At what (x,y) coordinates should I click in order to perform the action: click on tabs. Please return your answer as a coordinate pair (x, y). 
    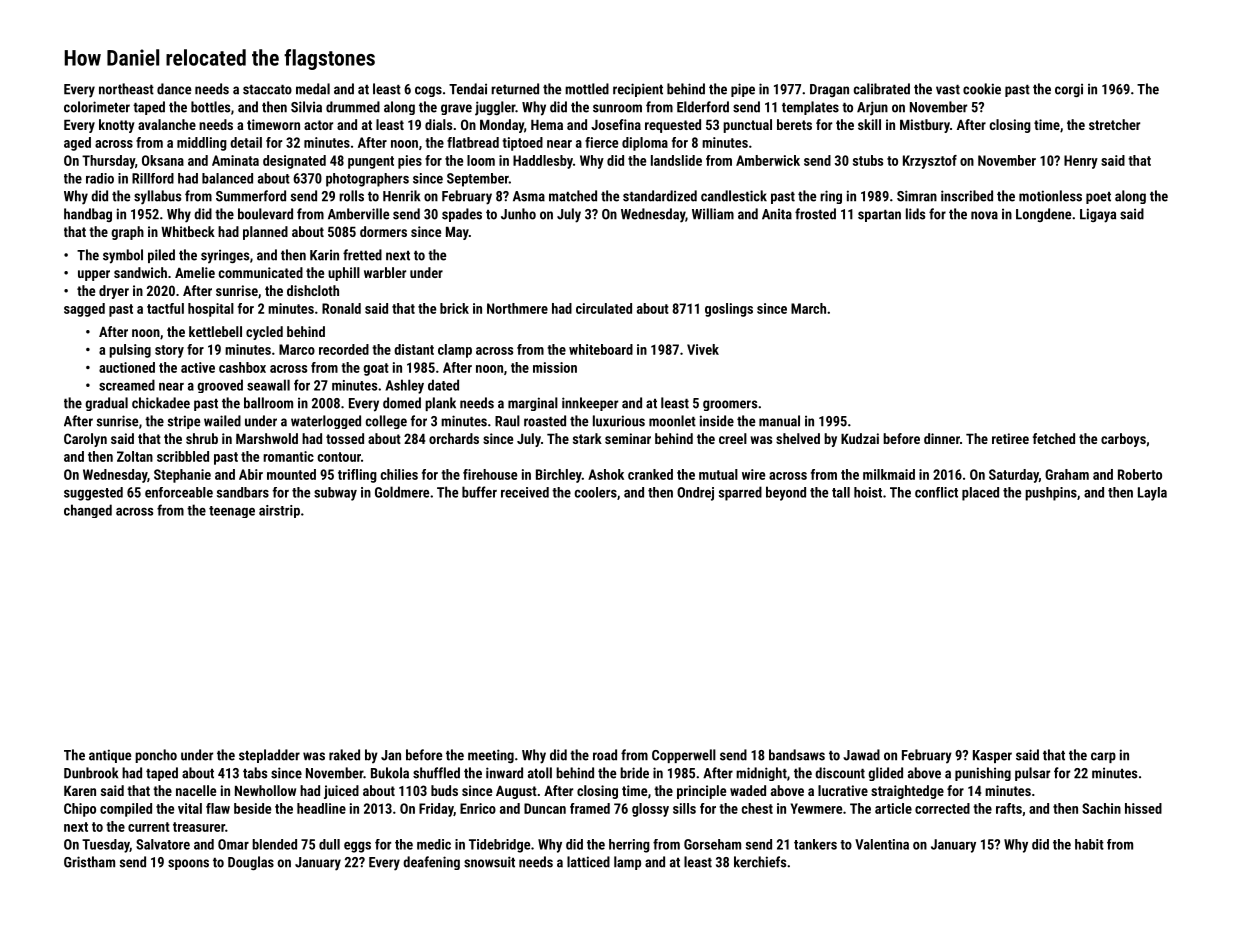
    Looking at the image, I should click on (255, 773).
